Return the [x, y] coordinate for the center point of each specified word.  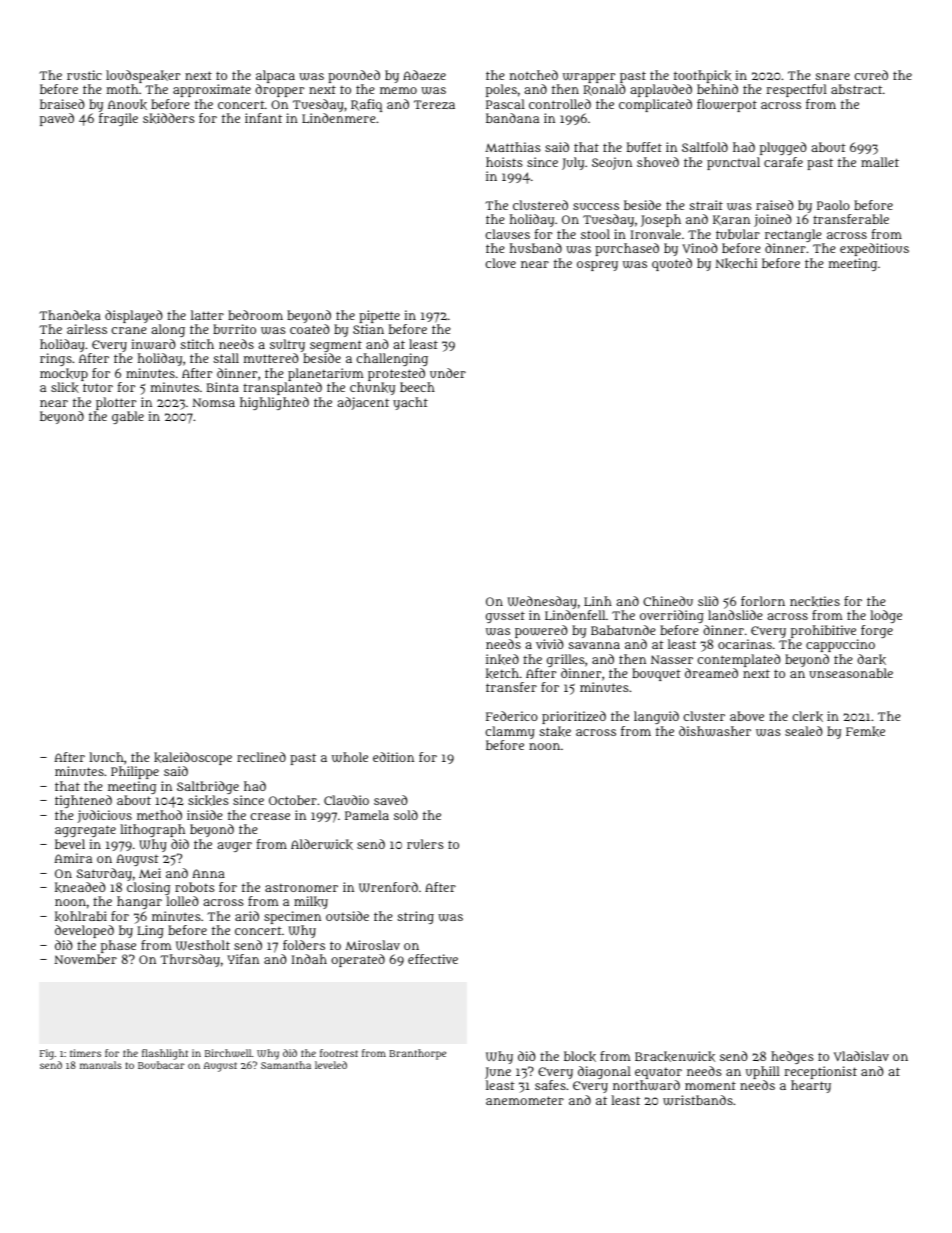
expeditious [874, 249]
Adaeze [424, 75]
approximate [212, 90]
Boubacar [161, 1065]
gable [128, 417]
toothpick [702, 76]
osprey [597, 266]
